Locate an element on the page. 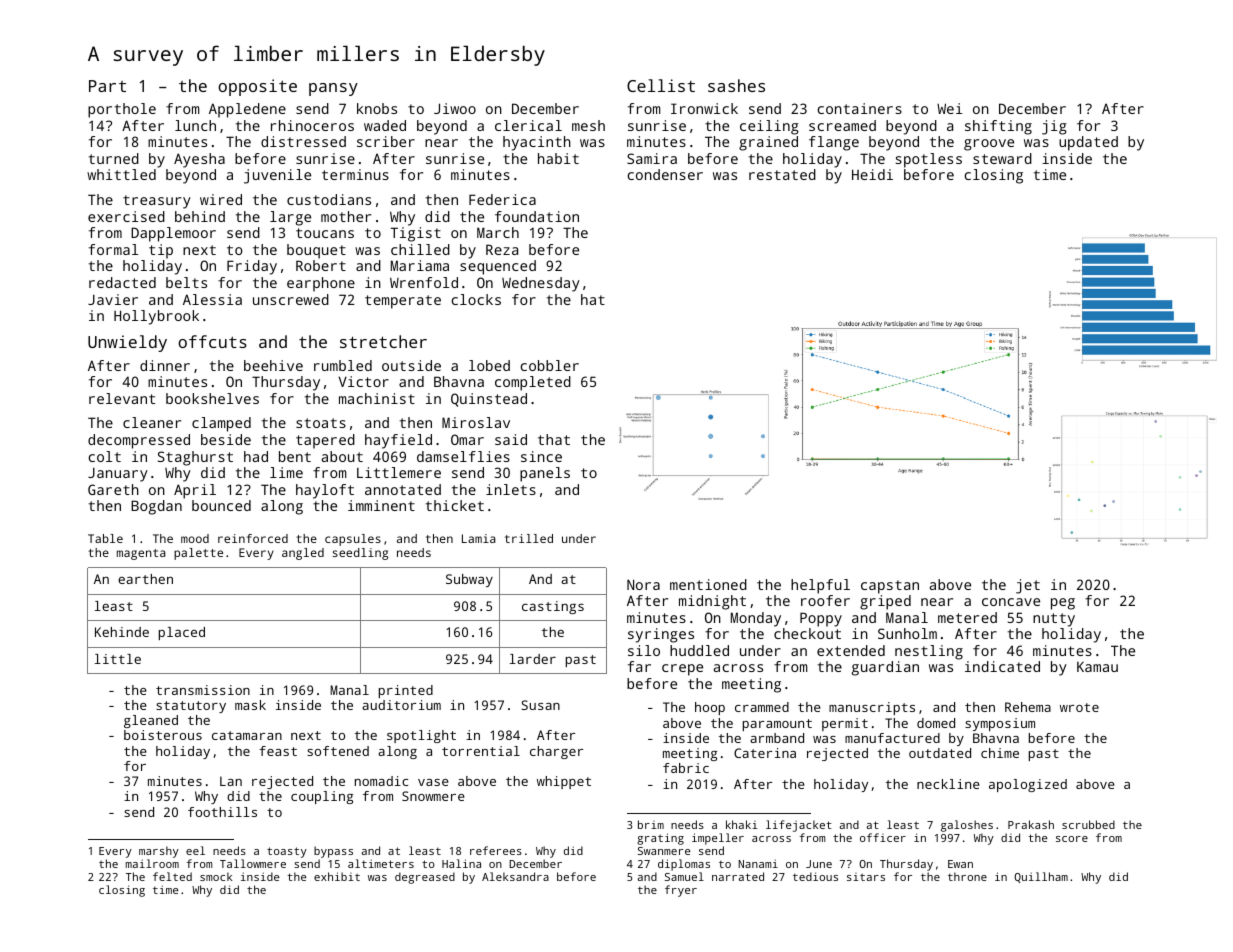  Robert is located at coordinates (321, 265).
